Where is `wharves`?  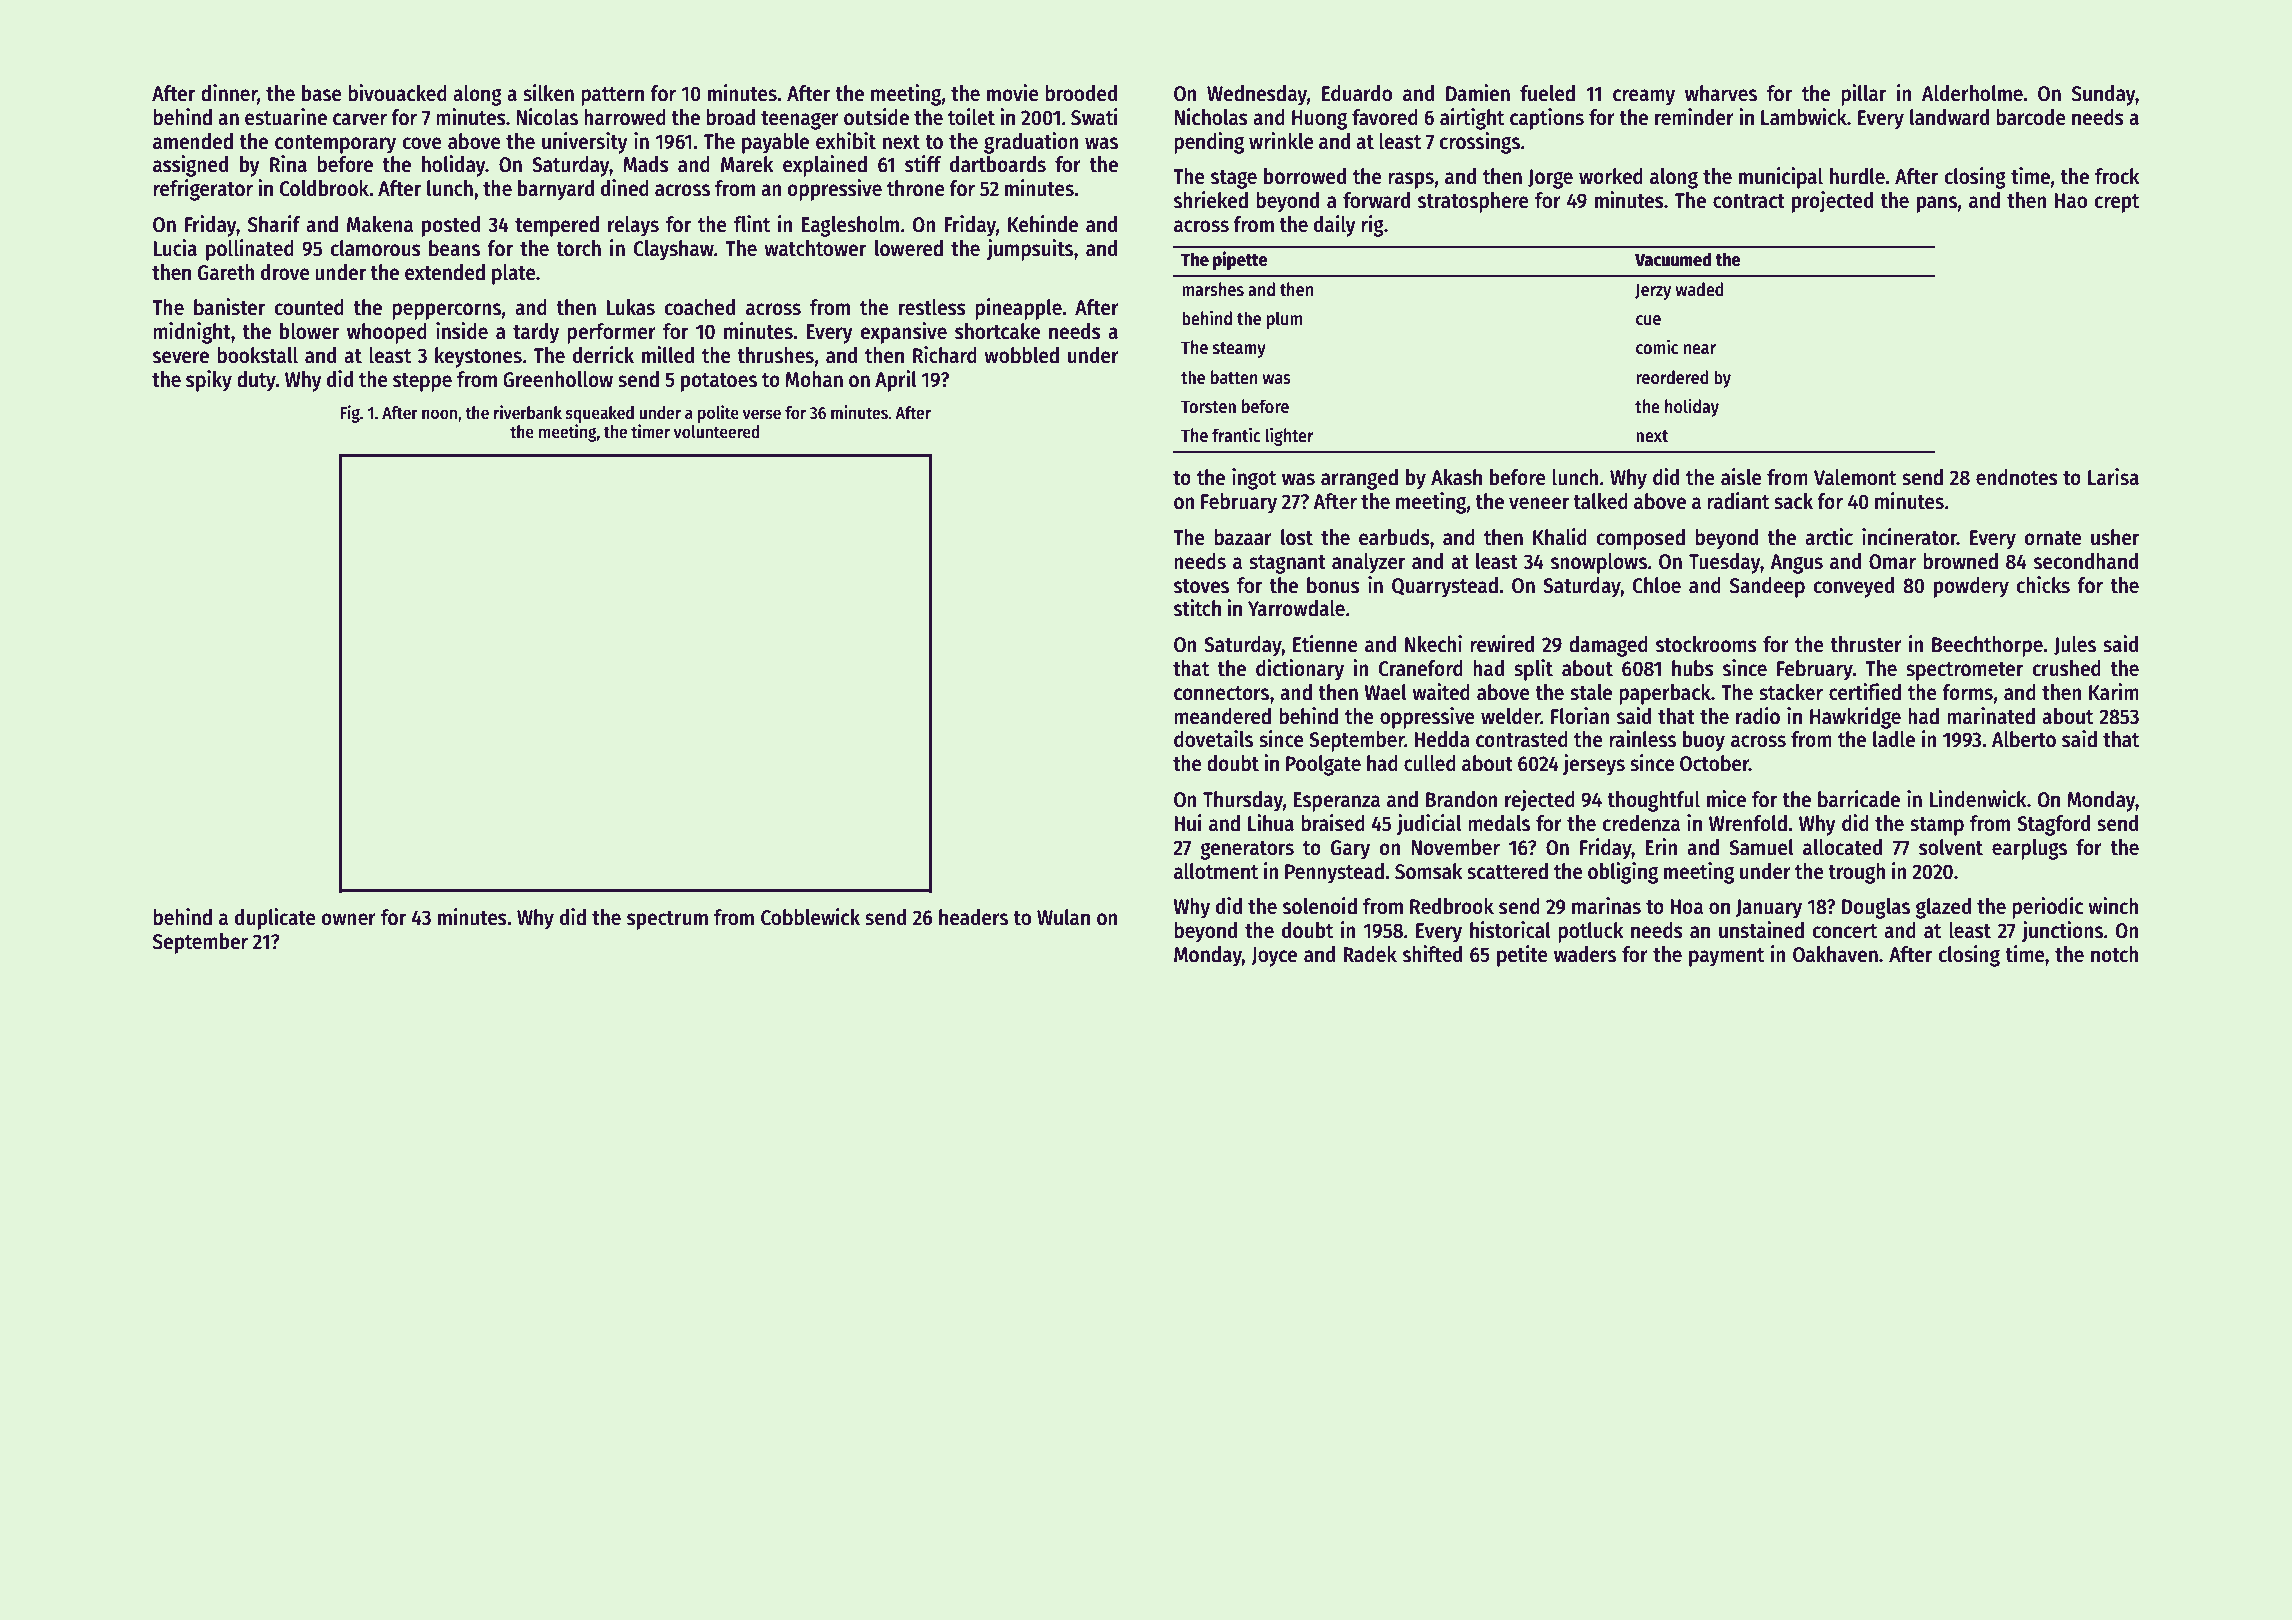 wharves is located at coordinates (1721, 93).
